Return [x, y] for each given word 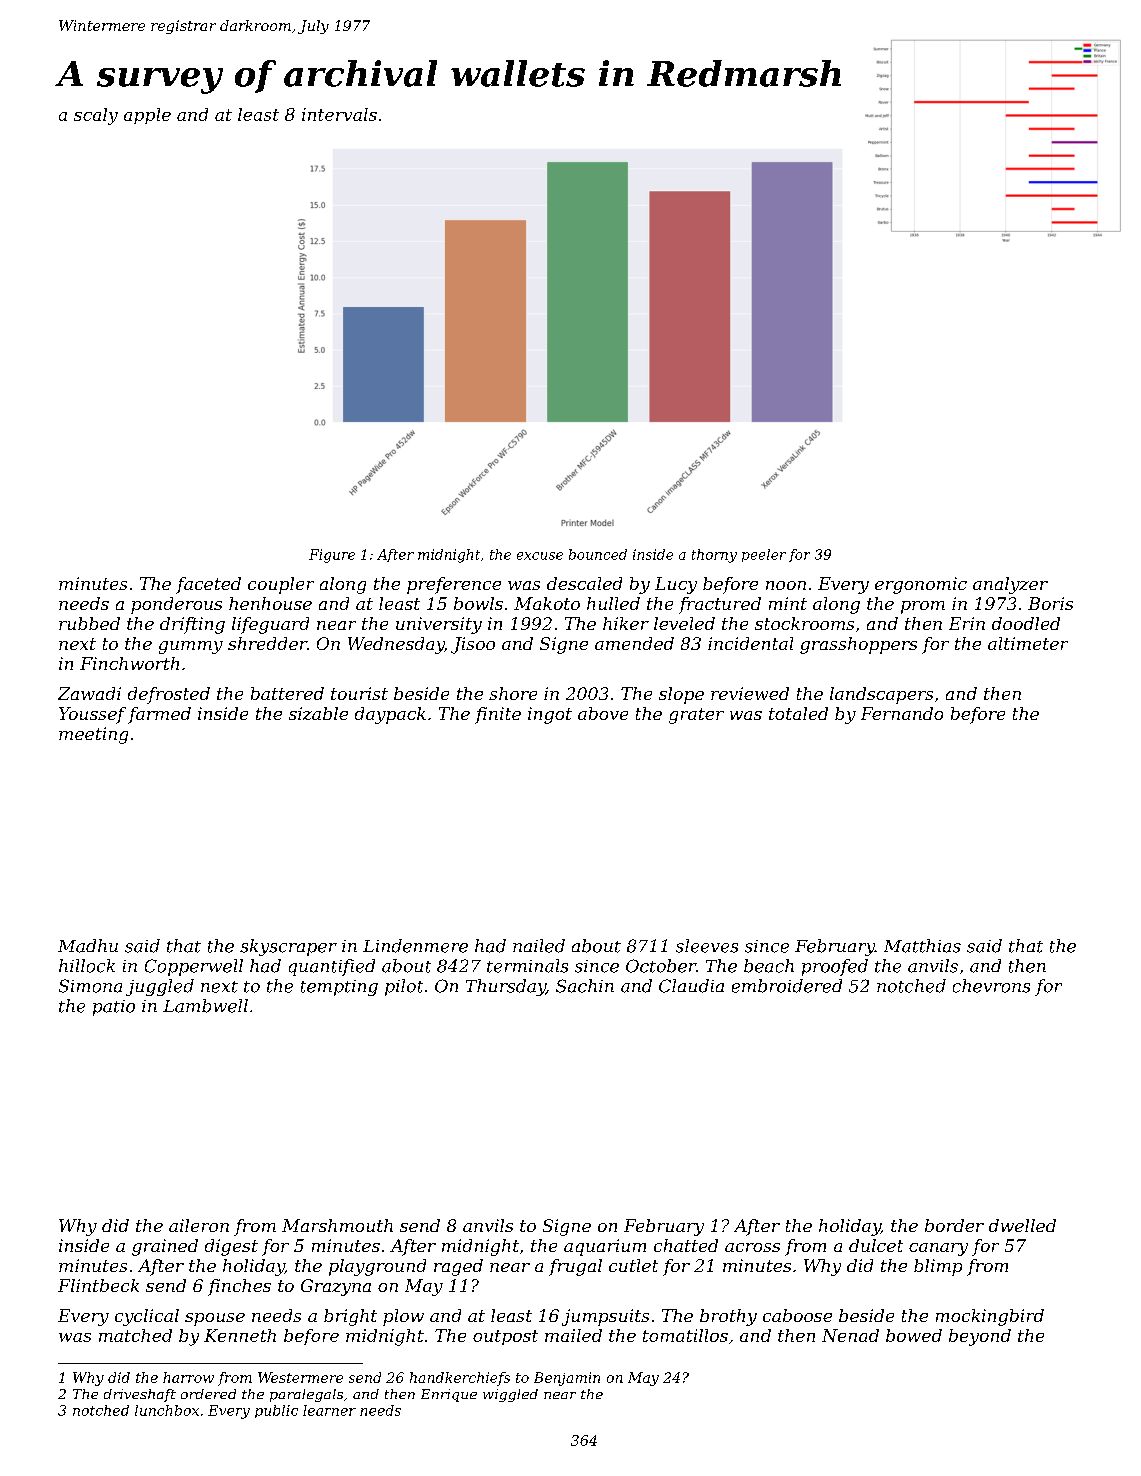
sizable [318, 713]
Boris [1050, 603]
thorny [714, 556]
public [276, 1411]
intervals [339, 114]
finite [498, 715]
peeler [764, 555]
